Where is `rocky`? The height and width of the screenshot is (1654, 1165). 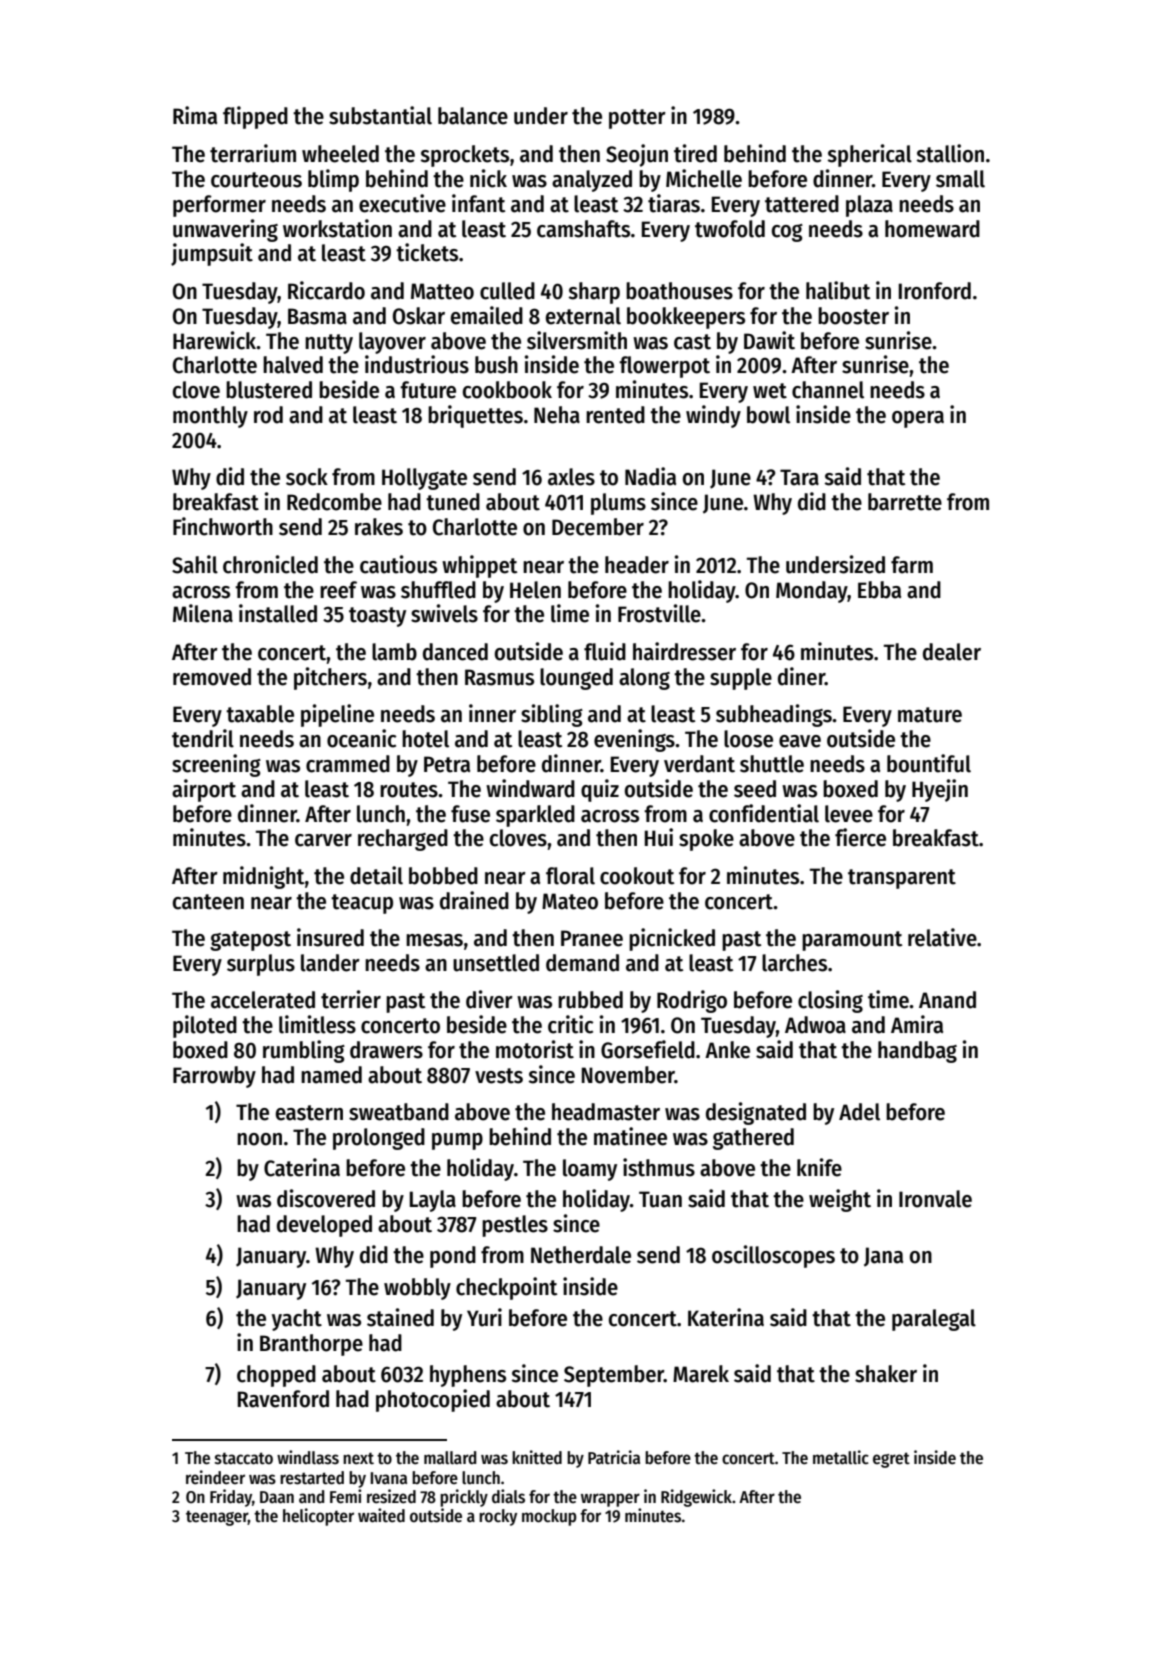 rocky is located at coordinates (498, 1517).
